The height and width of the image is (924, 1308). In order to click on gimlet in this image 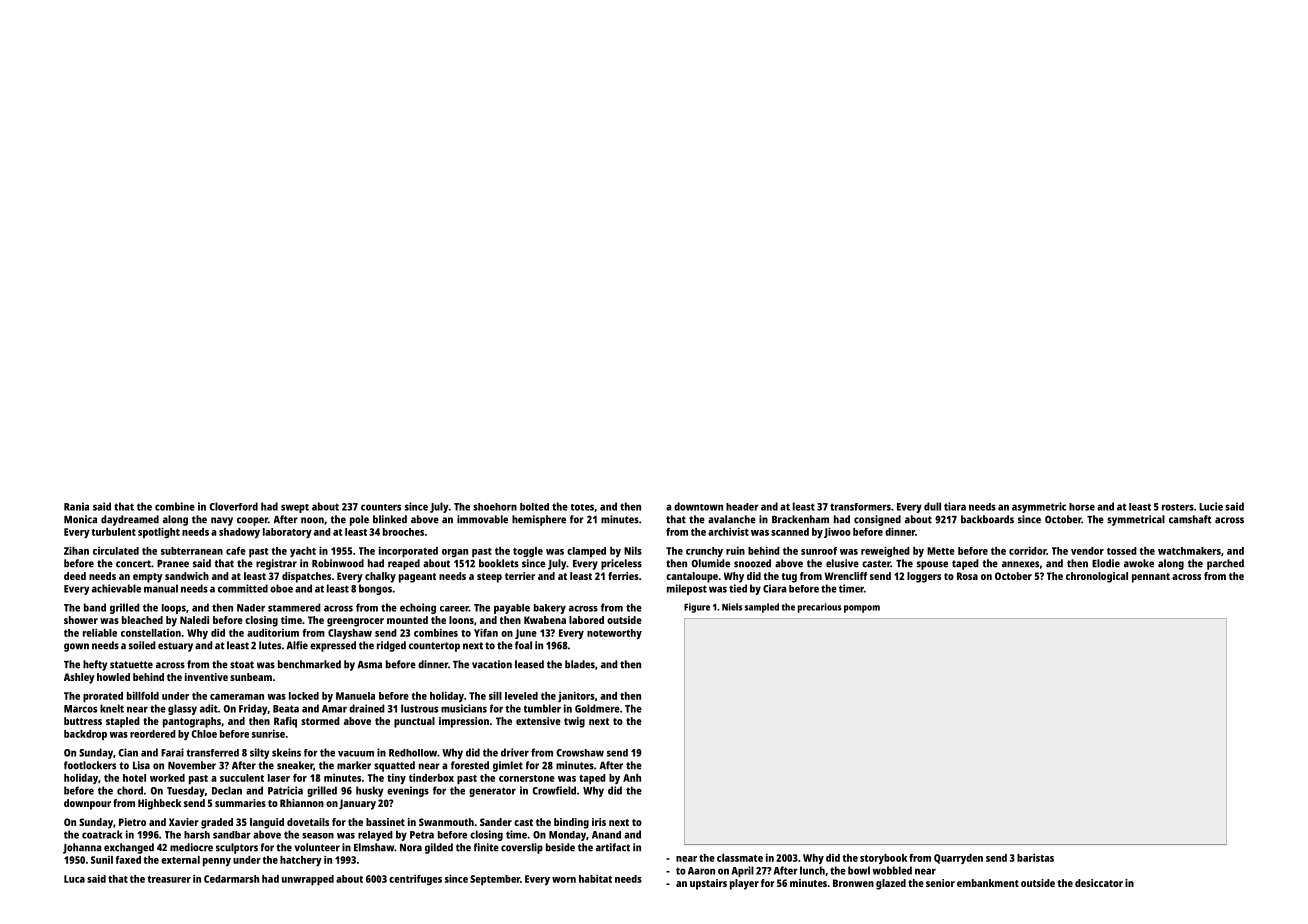, I will do `click(508, 766)`.
